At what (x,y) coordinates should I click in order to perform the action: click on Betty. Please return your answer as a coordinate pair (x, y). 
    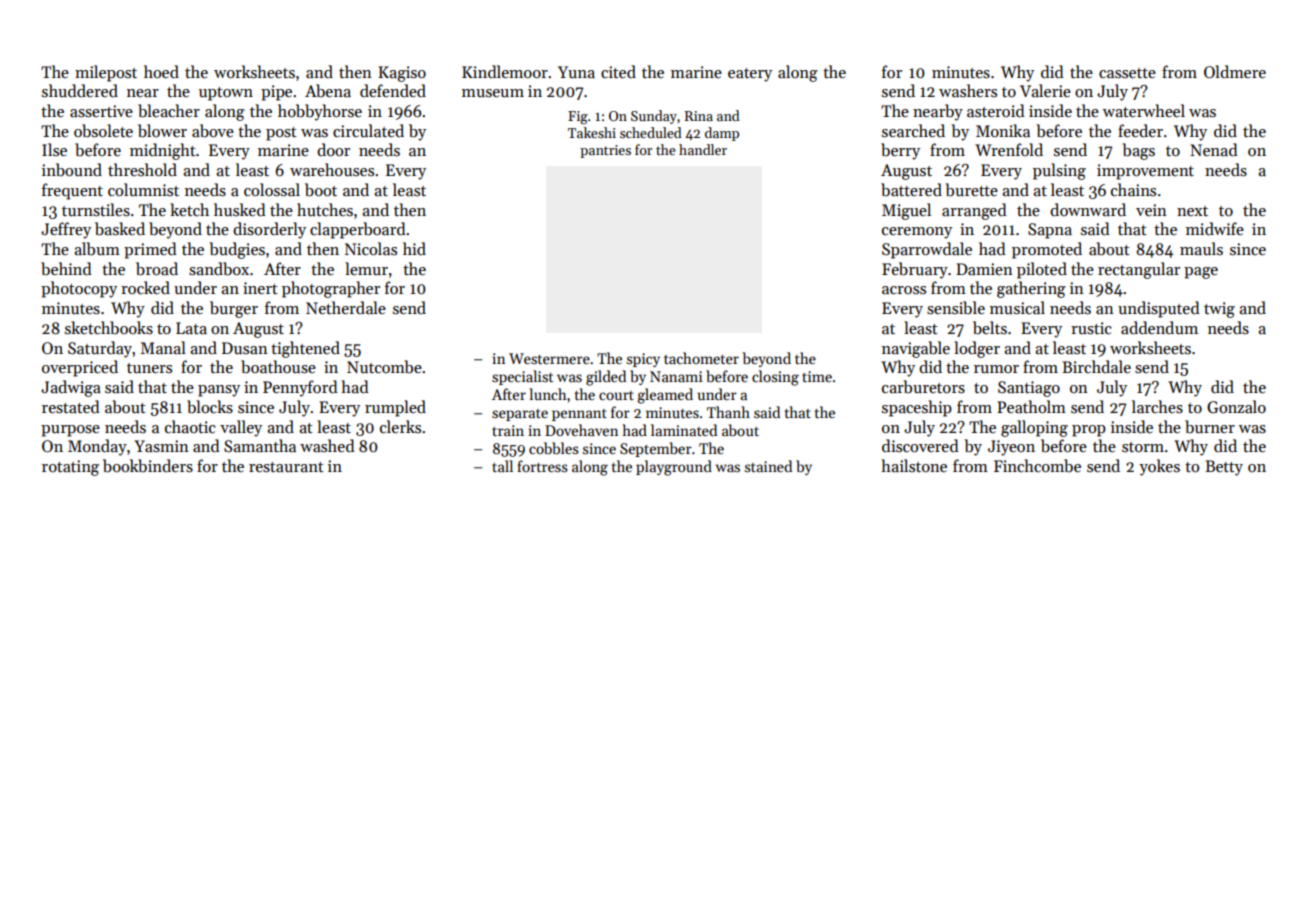
    Looking at the image, I should click on (1224, 468).
